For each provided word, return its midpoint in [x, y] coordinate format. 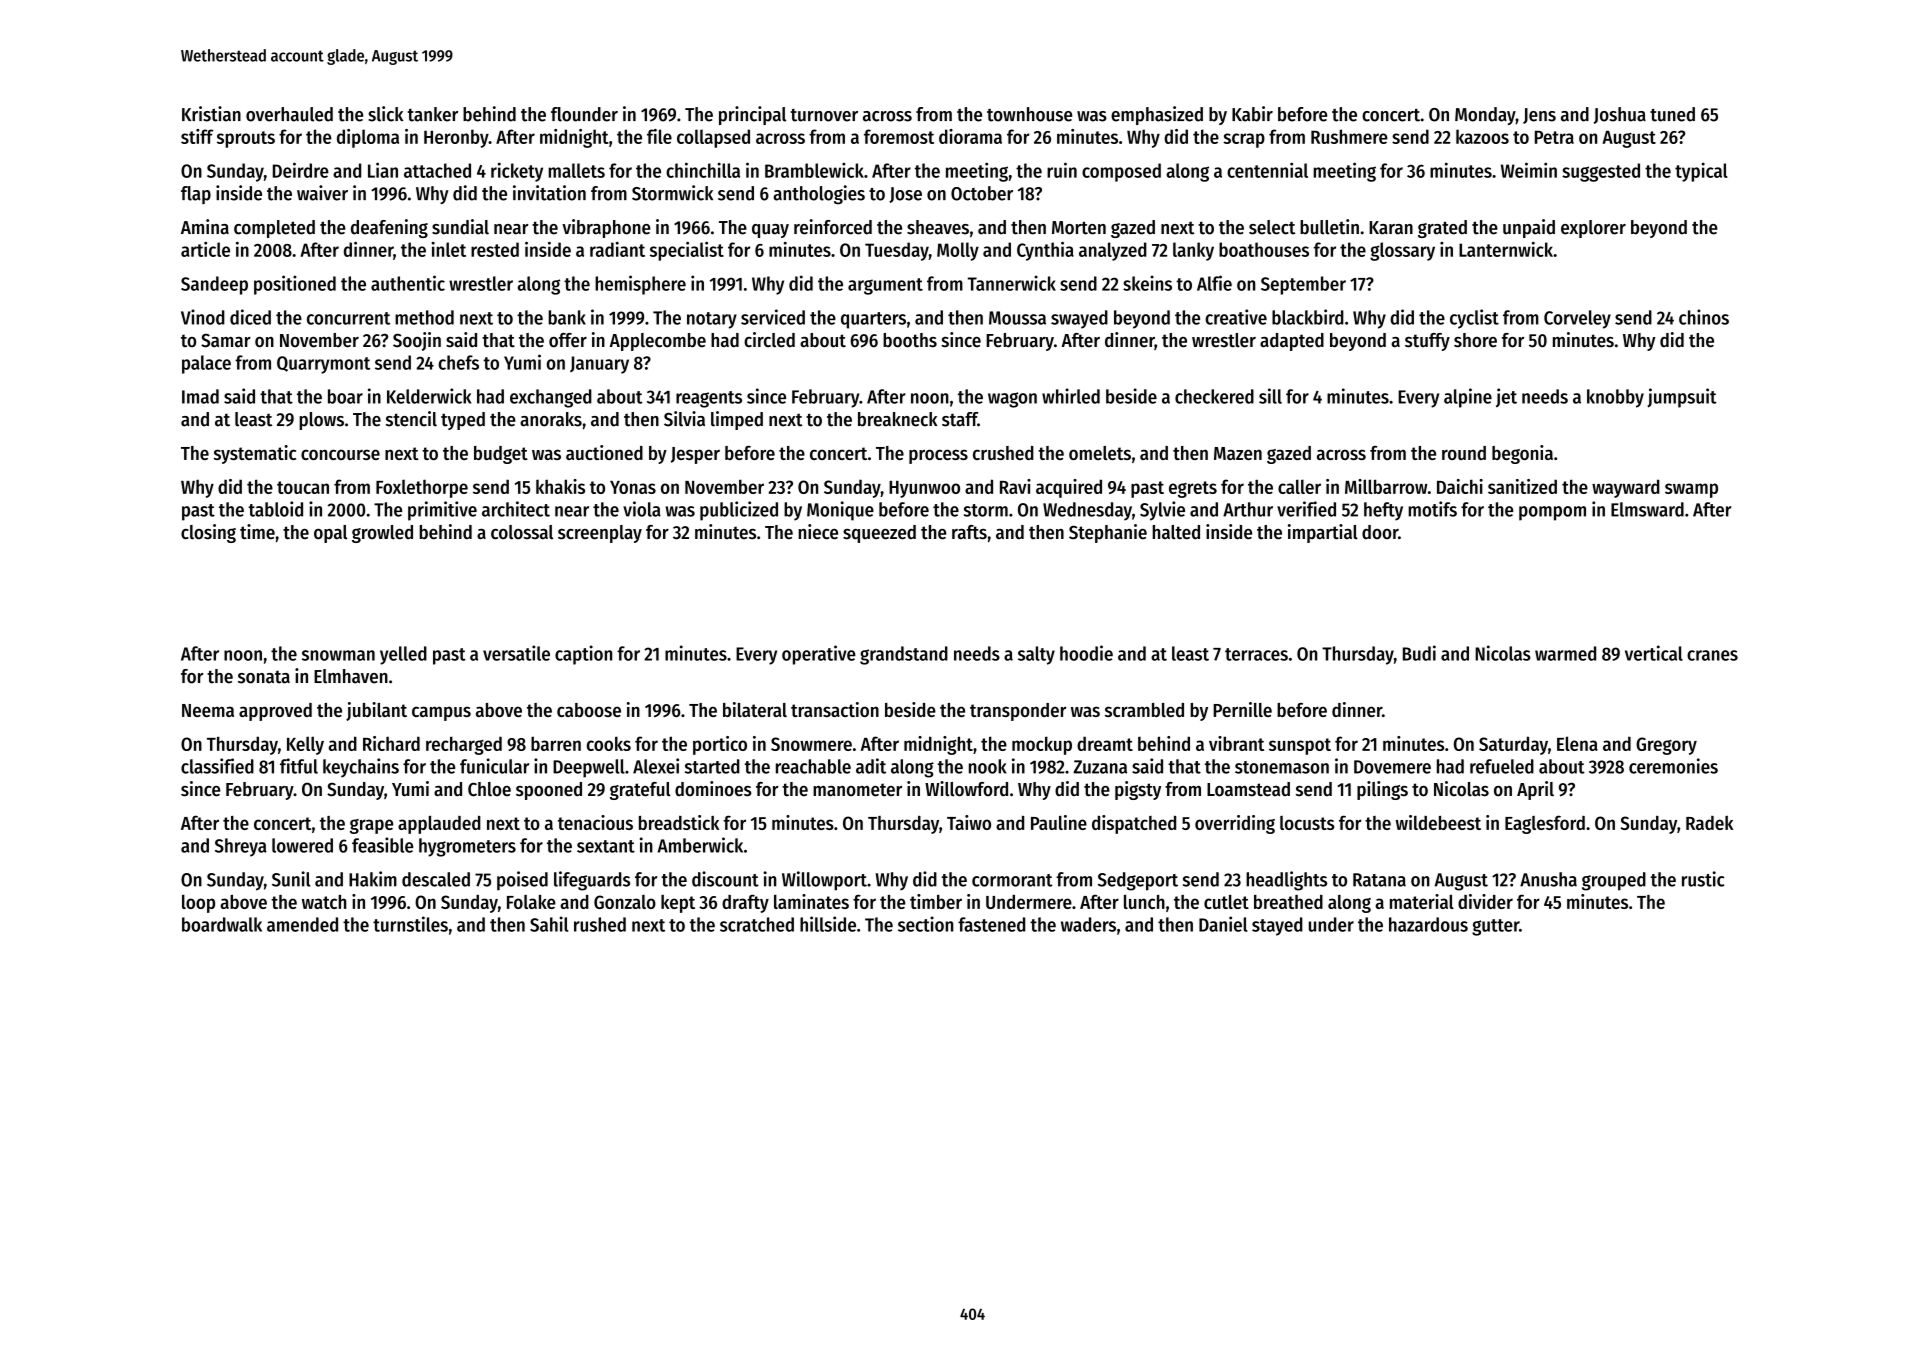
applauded [439, 824]
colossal [522, 532]
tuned [1672, 114]
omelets [1100, 453]
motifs [1432, 509]
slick [385, 114]
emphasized [1157, 115]
